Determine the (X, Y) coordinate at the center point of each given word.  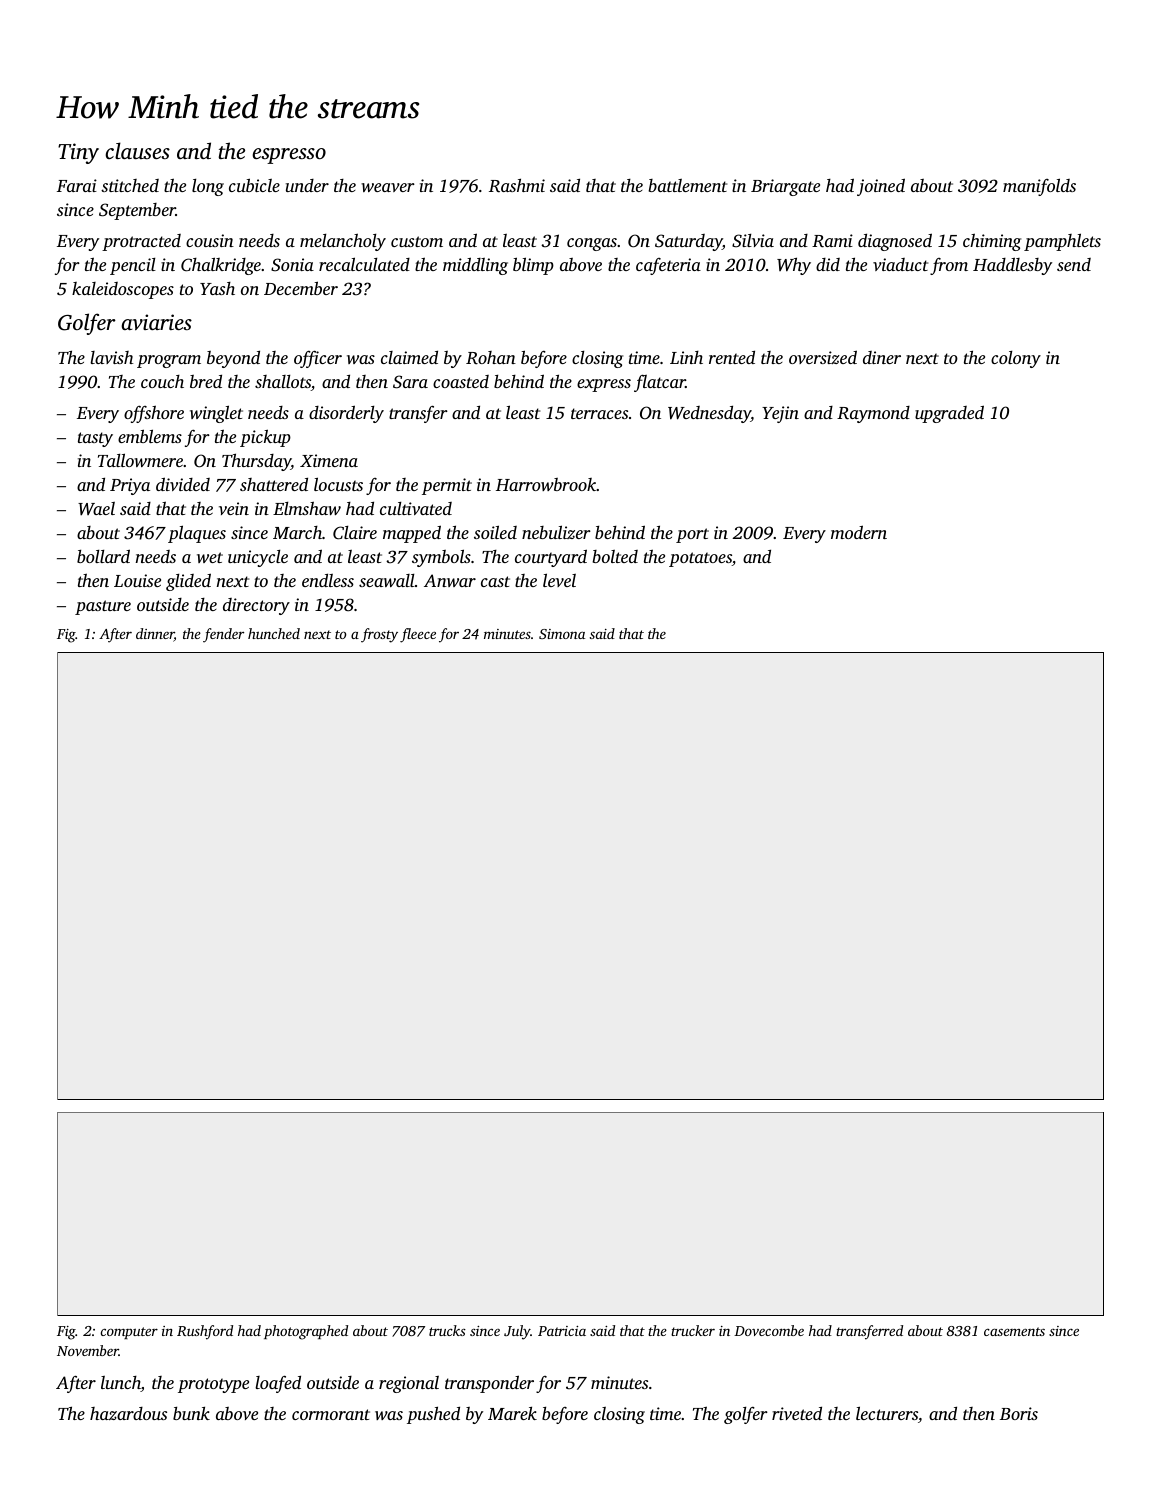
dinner (155, 635)
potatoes (700, 559)
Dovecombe (769, 1330)
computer (129, 1333)
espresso (289, 156)
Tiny (78, 153)
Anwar (450, 580)
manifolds (1039, 187)
